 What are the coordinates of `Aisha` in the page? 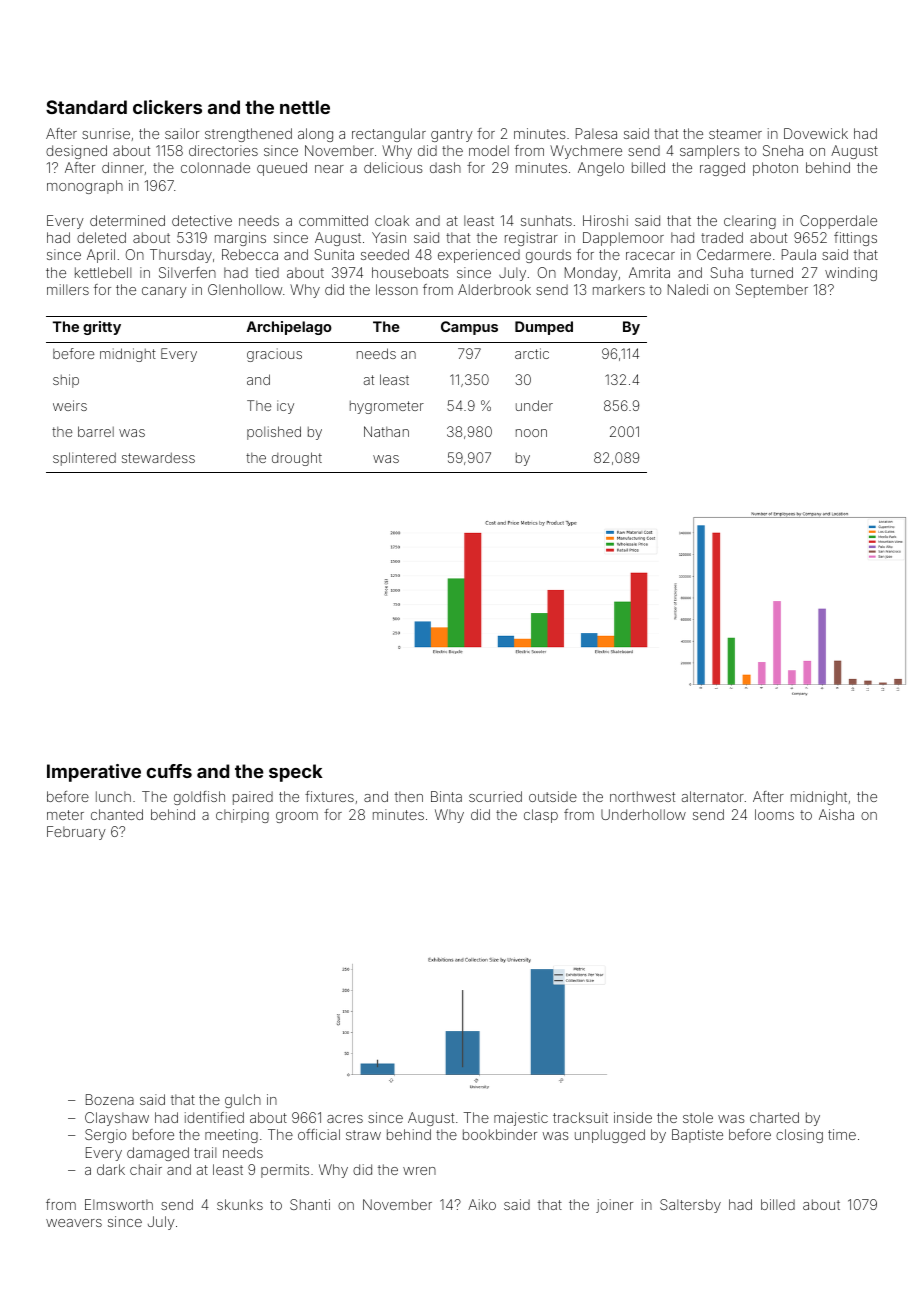 It's located at (836, 814).
